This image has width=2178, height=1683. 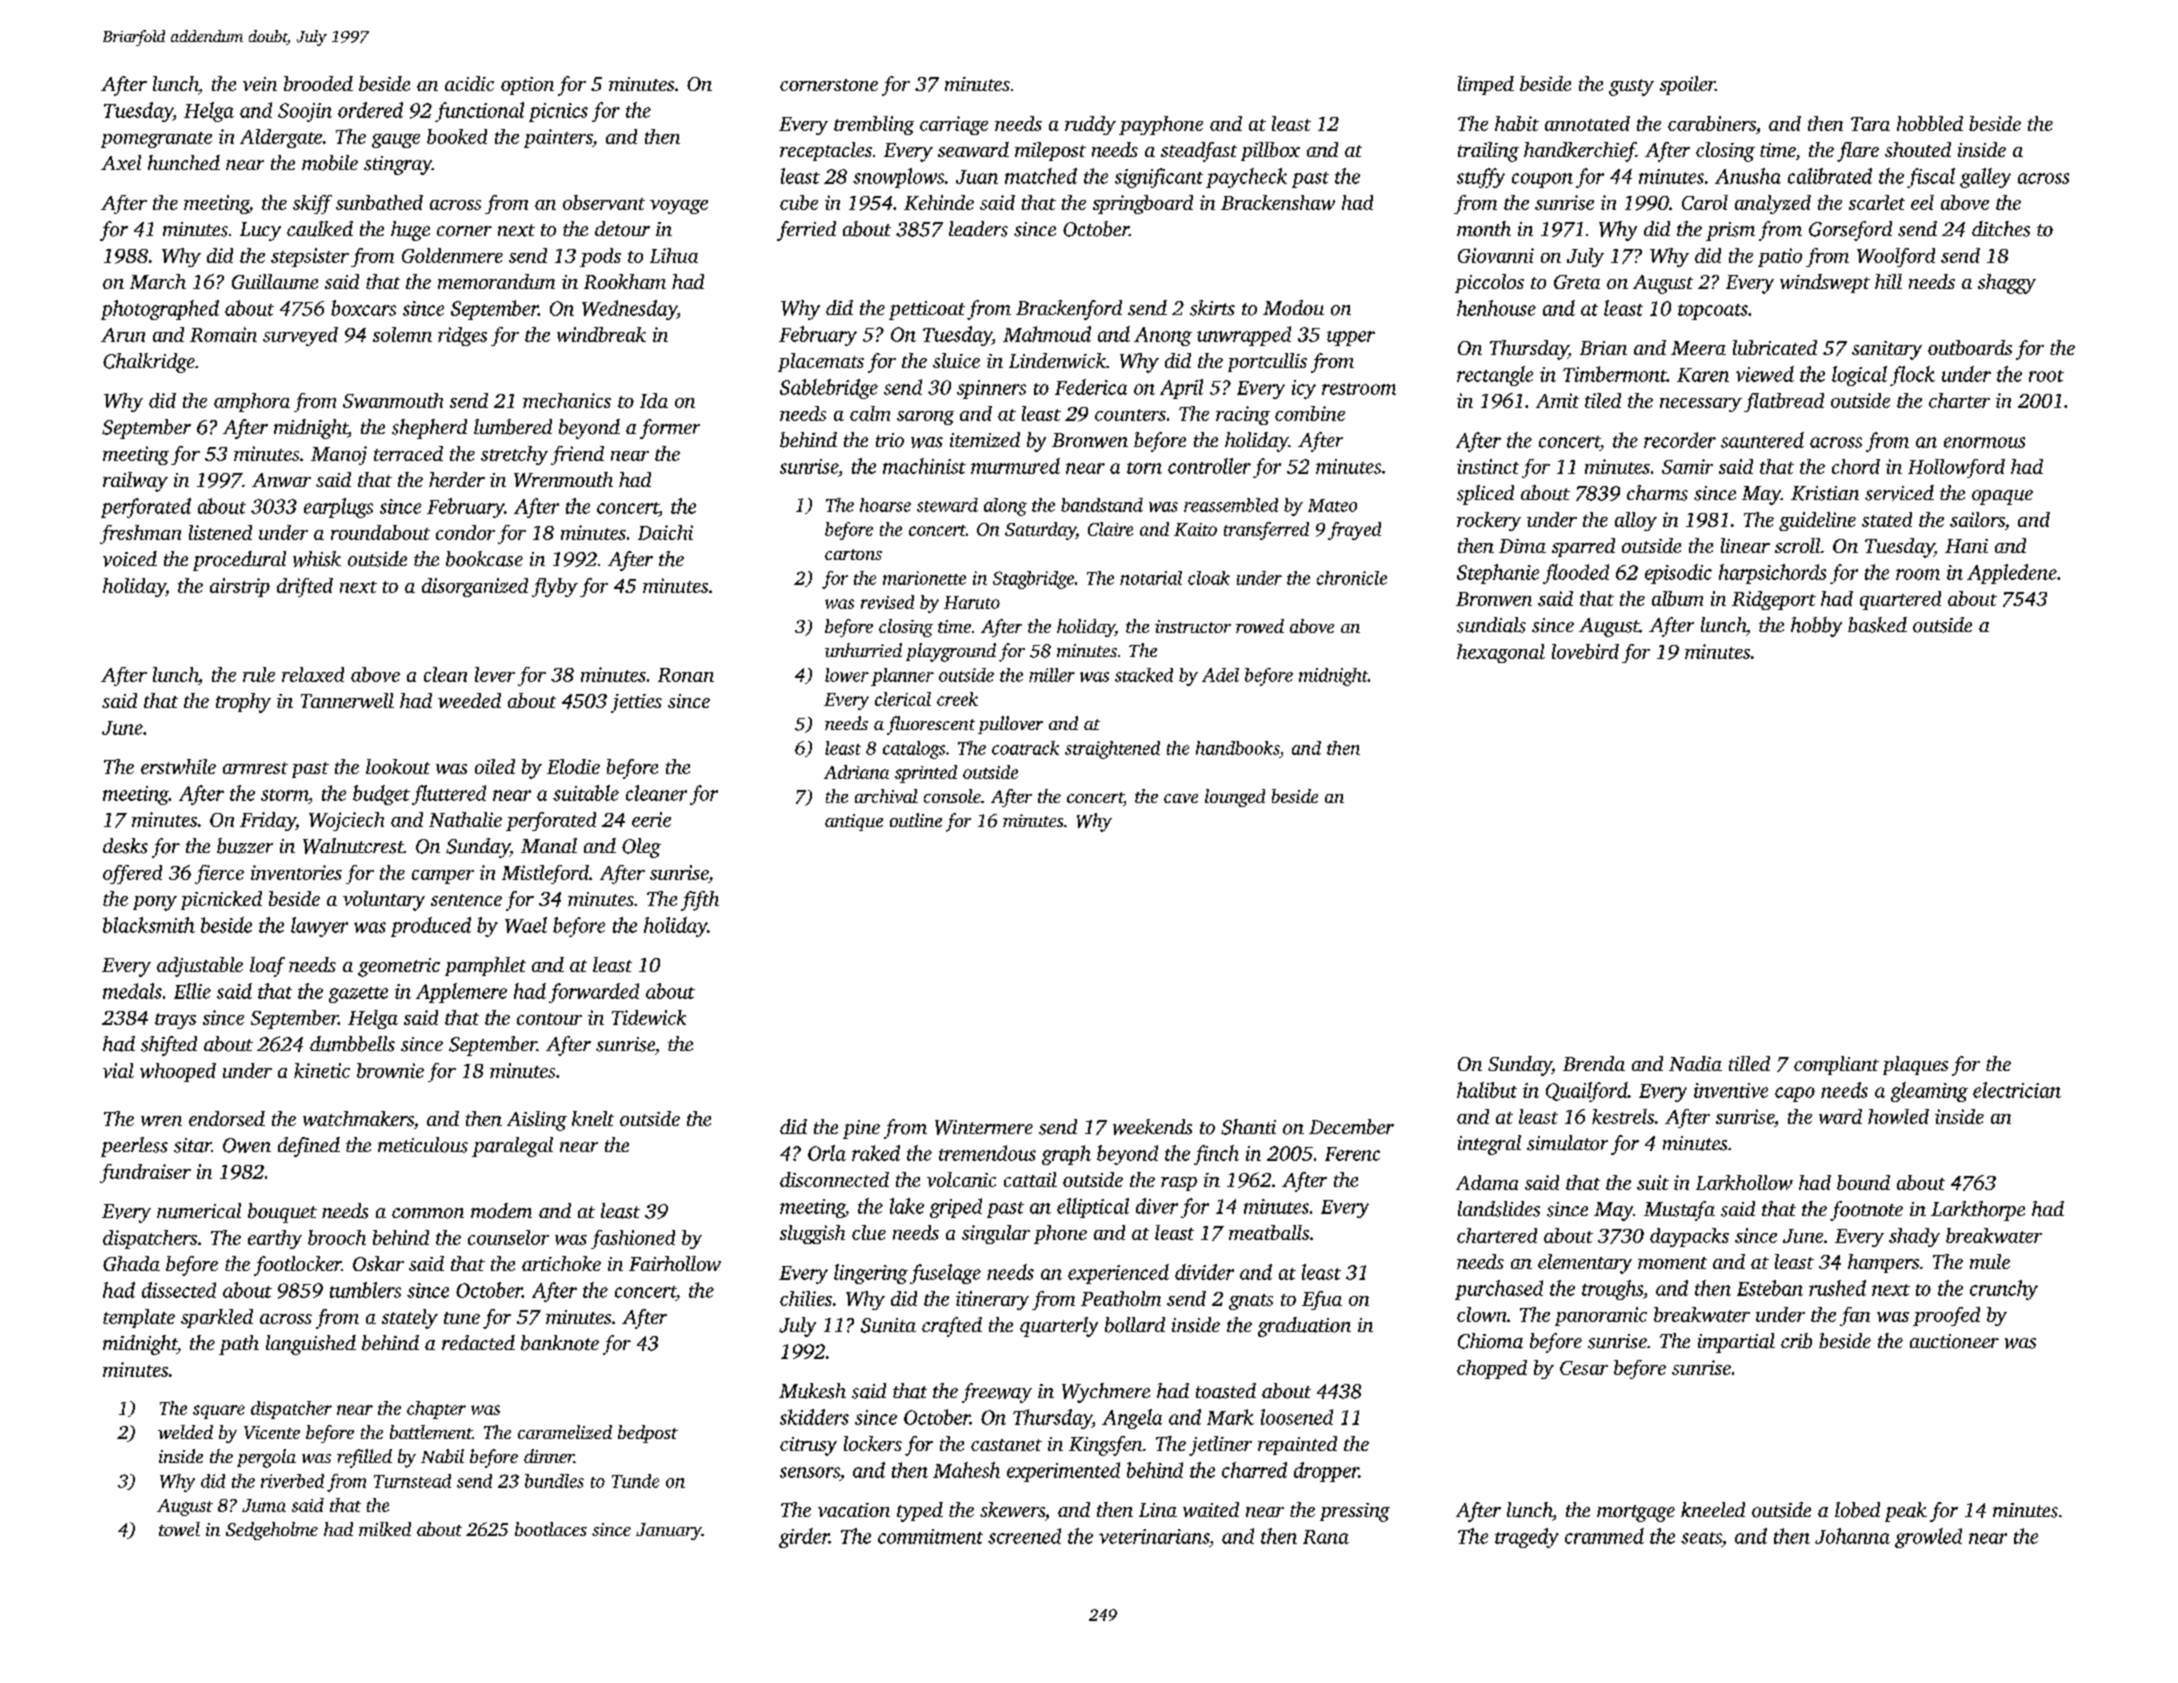 I want to click on fuselage, so click(x=945, y=1274).
